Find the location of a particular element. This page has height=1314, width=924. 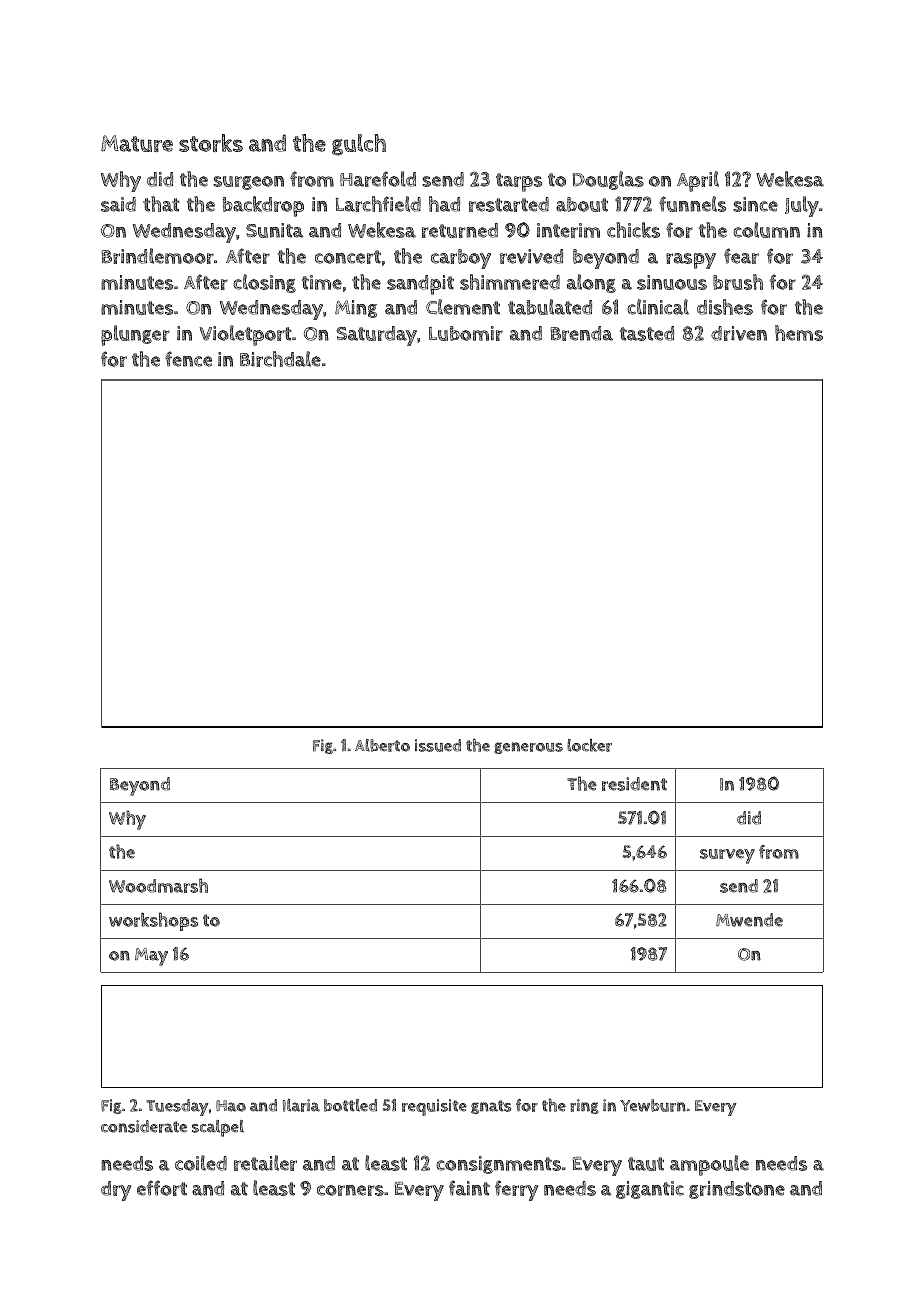

retailer is located at coordinates (265, 1163).
